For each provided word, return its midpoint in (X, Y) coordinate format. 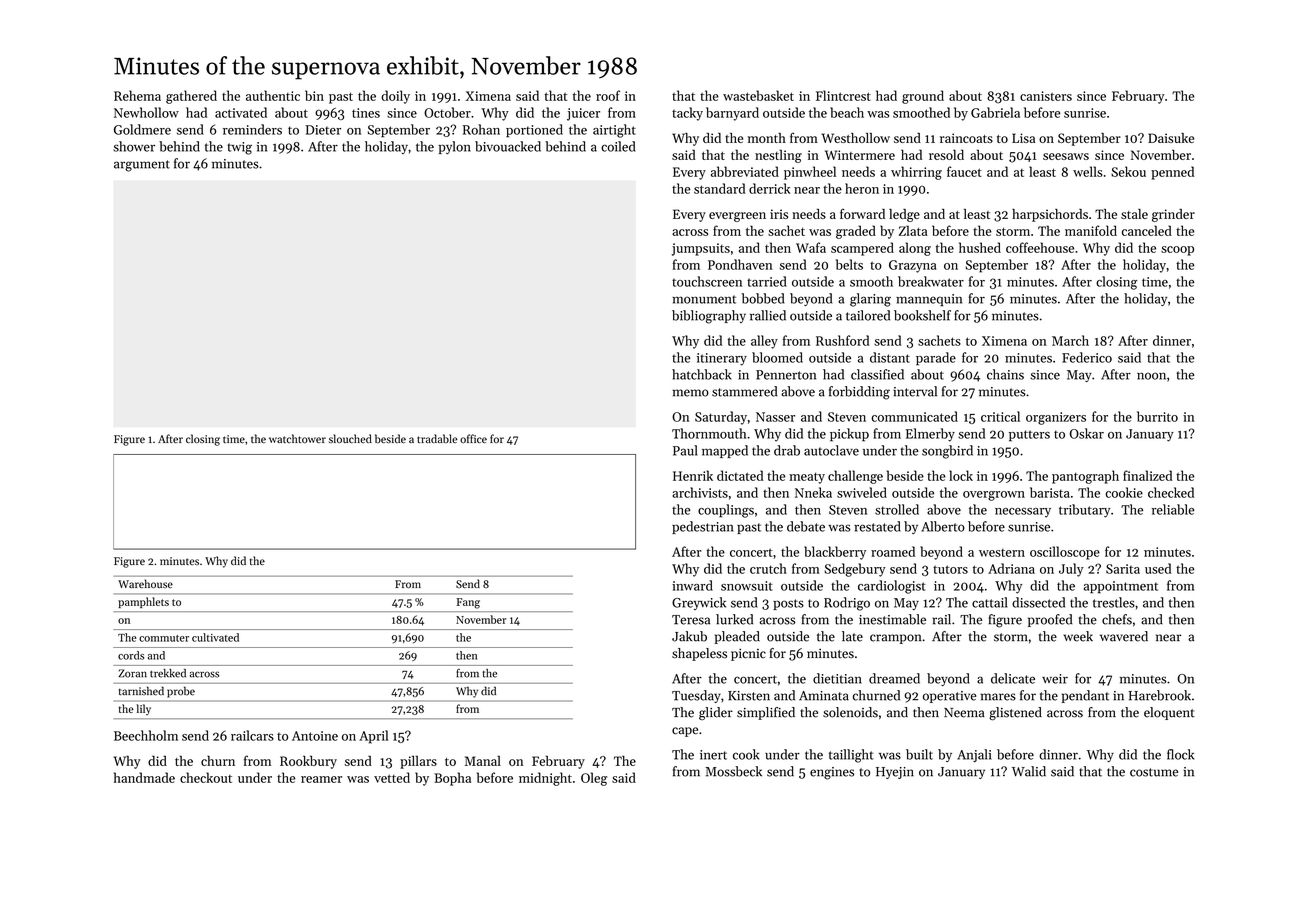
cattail (990, 602)
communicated (914, 416)
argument (142, 166)
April (373, 737)
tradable (437, 438)
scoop (1177, 251)
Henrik (693, 475)
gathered (191, 97)
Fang (468, 603)
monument (704, 299)
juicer (583, 114)
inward (692, 585)
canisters (1046, 96)
